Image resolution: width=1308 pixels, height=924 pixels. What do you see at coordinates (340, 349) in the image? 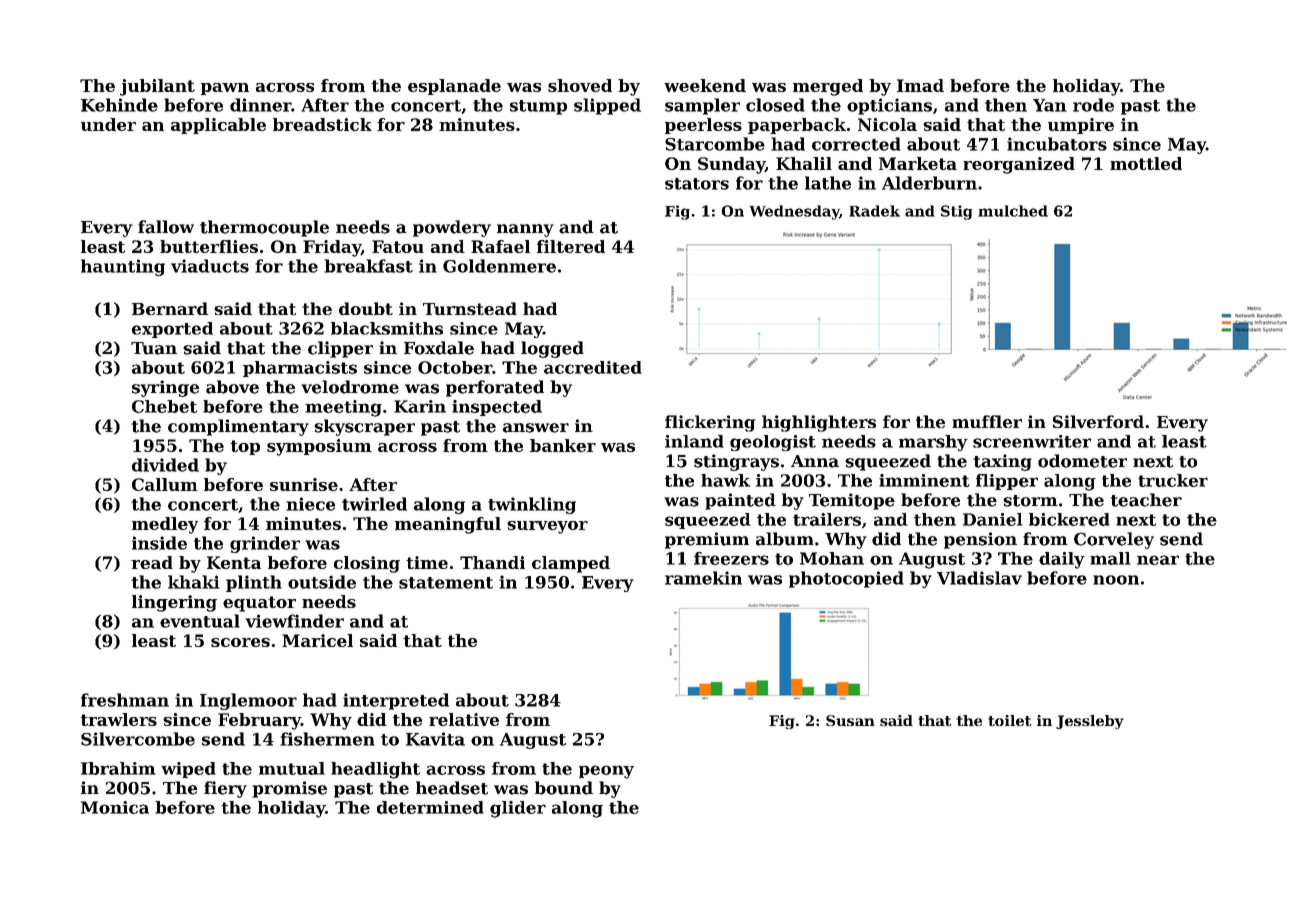
I see `clipper` at bounding box center [340, 349].
